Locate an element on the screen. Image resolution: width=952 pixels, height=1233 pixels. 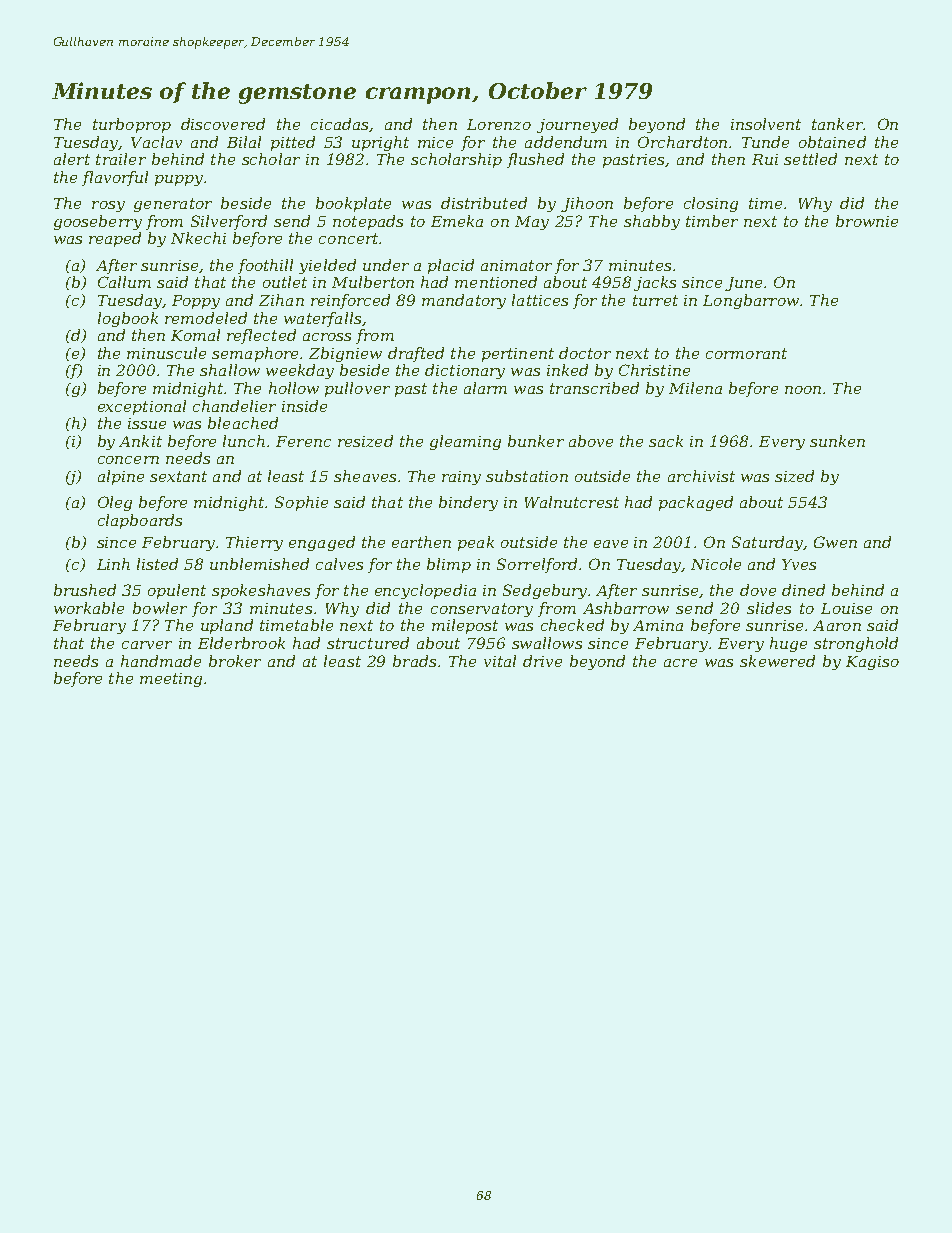
turboprop is located at coordinates (132, 125).
